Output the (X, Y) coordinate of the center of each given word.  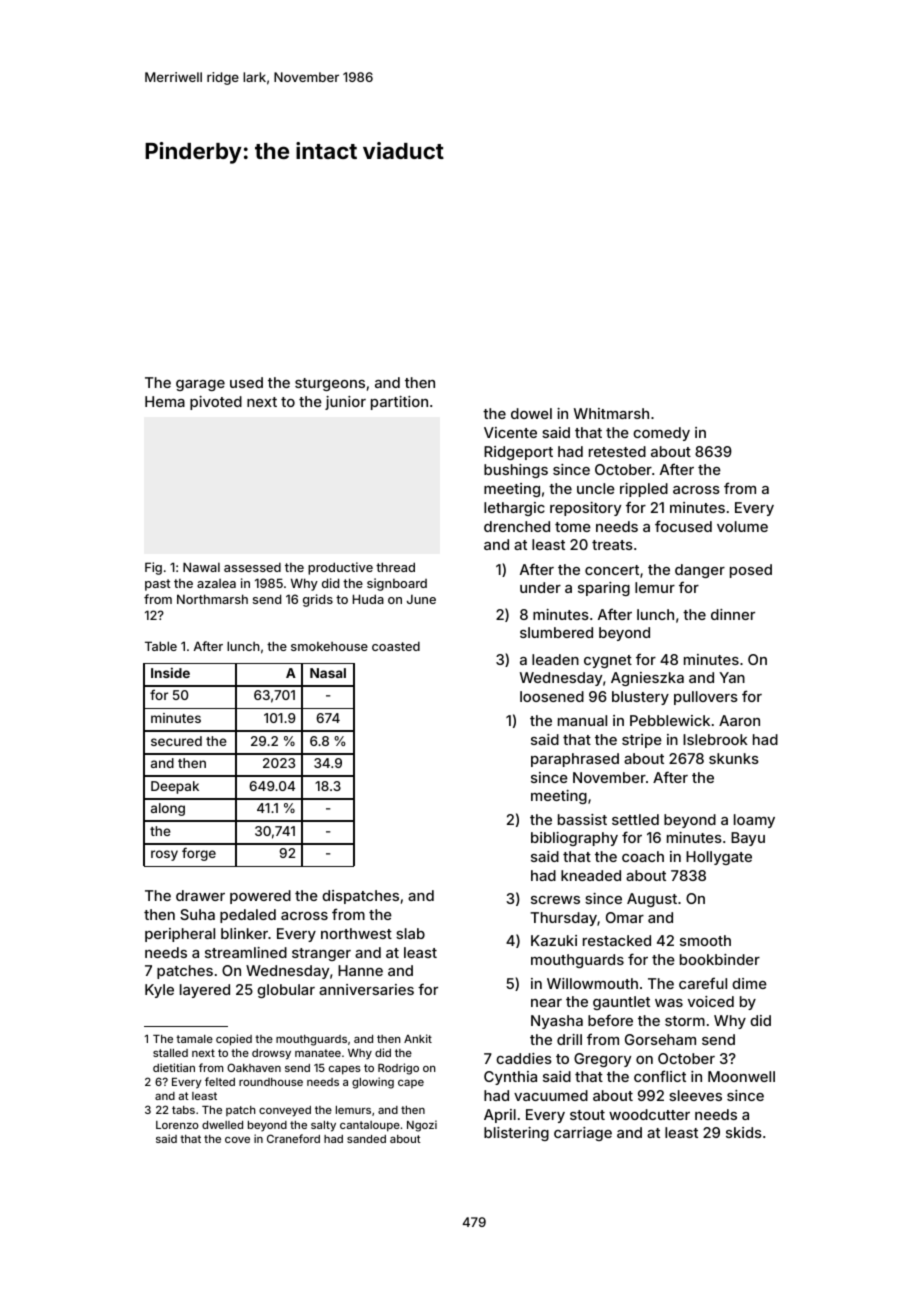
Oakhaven (254, 1067)
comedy (661, 434)
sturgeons (330, 384)
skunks (734, 758)
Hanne (360, 970)
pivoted (216, 403)
